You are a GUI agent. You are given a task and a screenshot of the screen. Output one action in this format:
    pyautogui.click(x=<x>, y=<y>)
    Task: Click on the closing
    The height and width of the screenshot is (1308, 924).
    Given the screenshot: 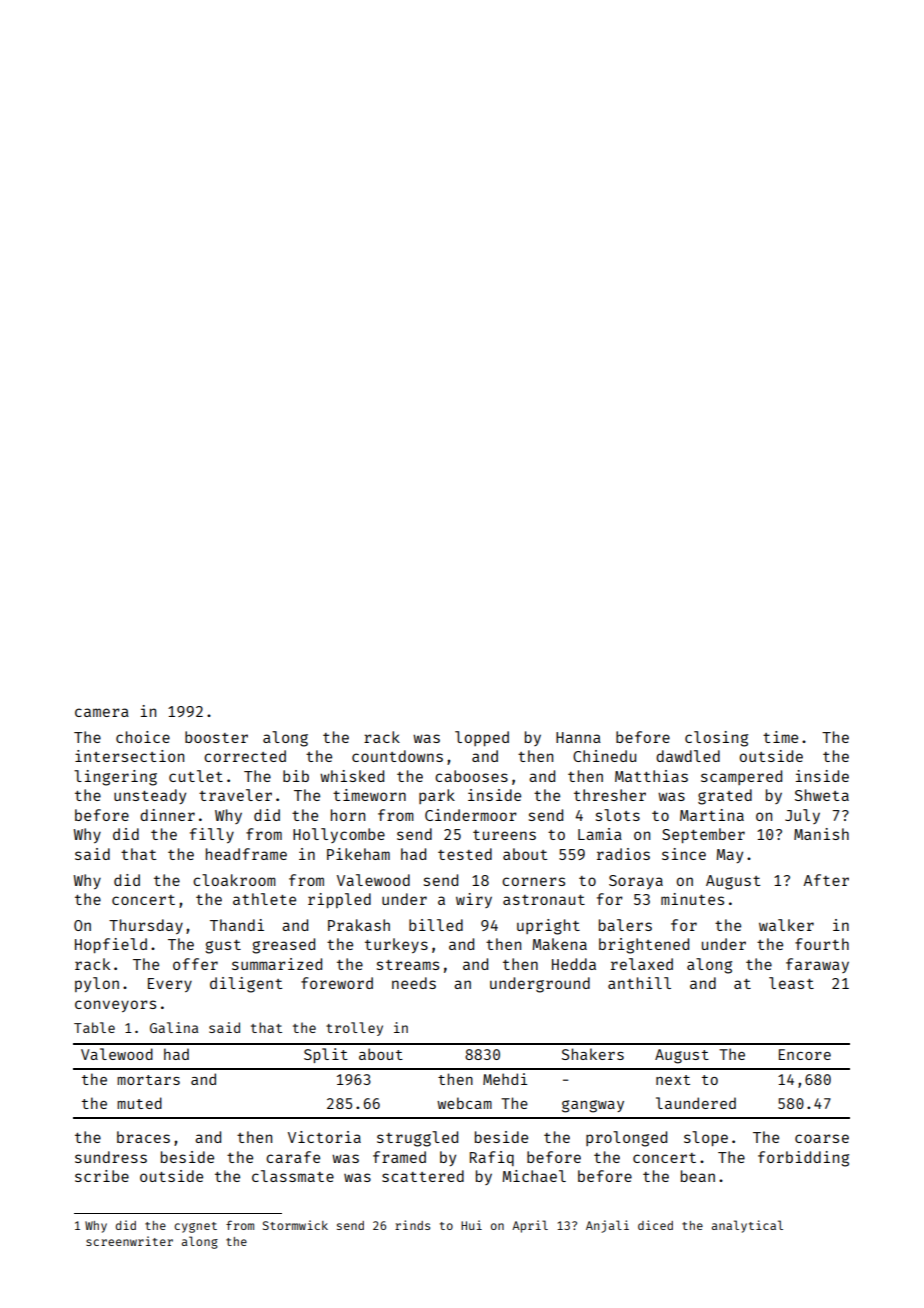 What is the action you would take?
    pyautogui.click(x=716, y=739)
